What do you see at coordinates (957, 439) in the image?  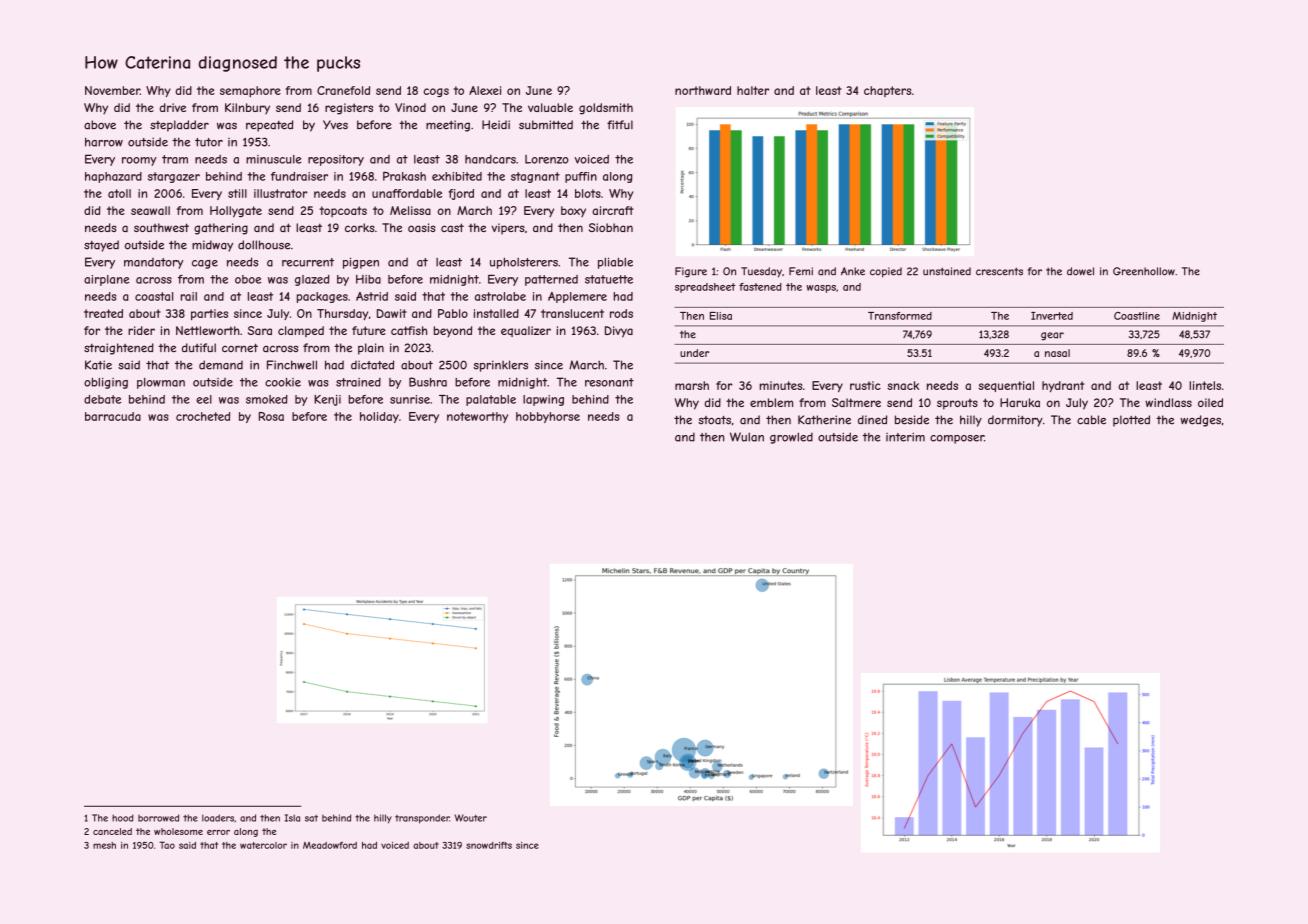 I see `composer` at bounding box center [957, 439].
